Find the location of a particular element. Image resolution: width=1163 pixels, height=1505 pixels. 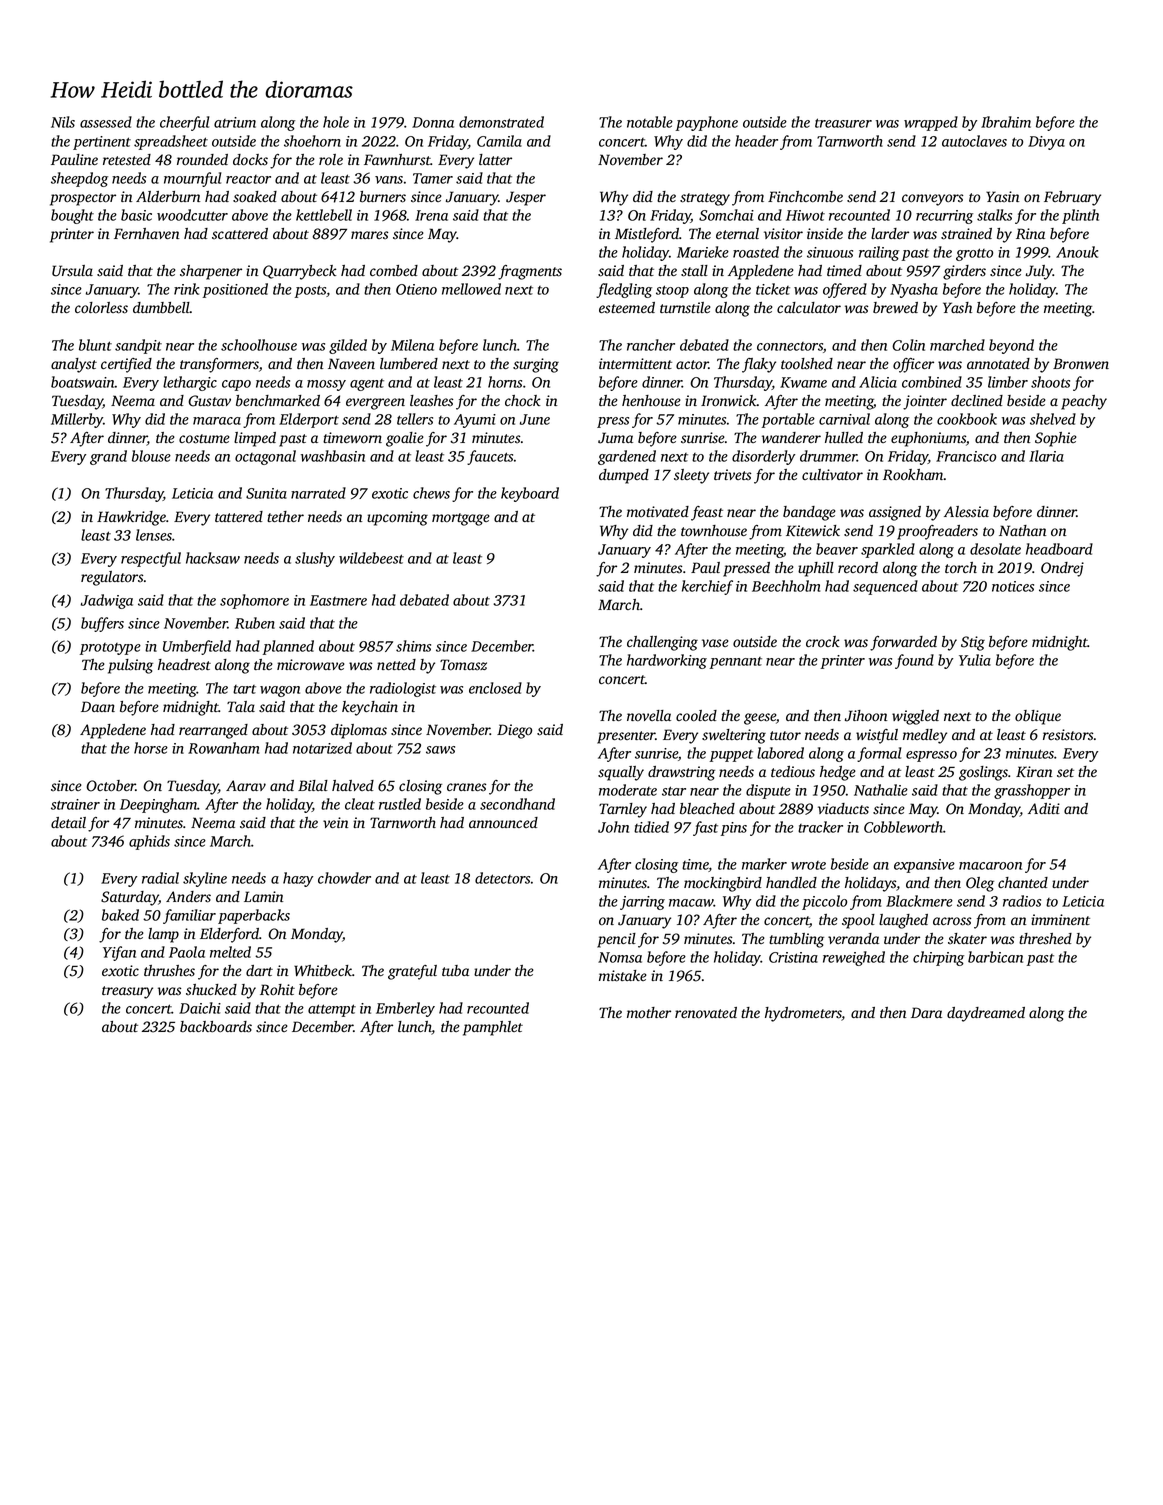

lumbered is located at coordinates (409, 364).
